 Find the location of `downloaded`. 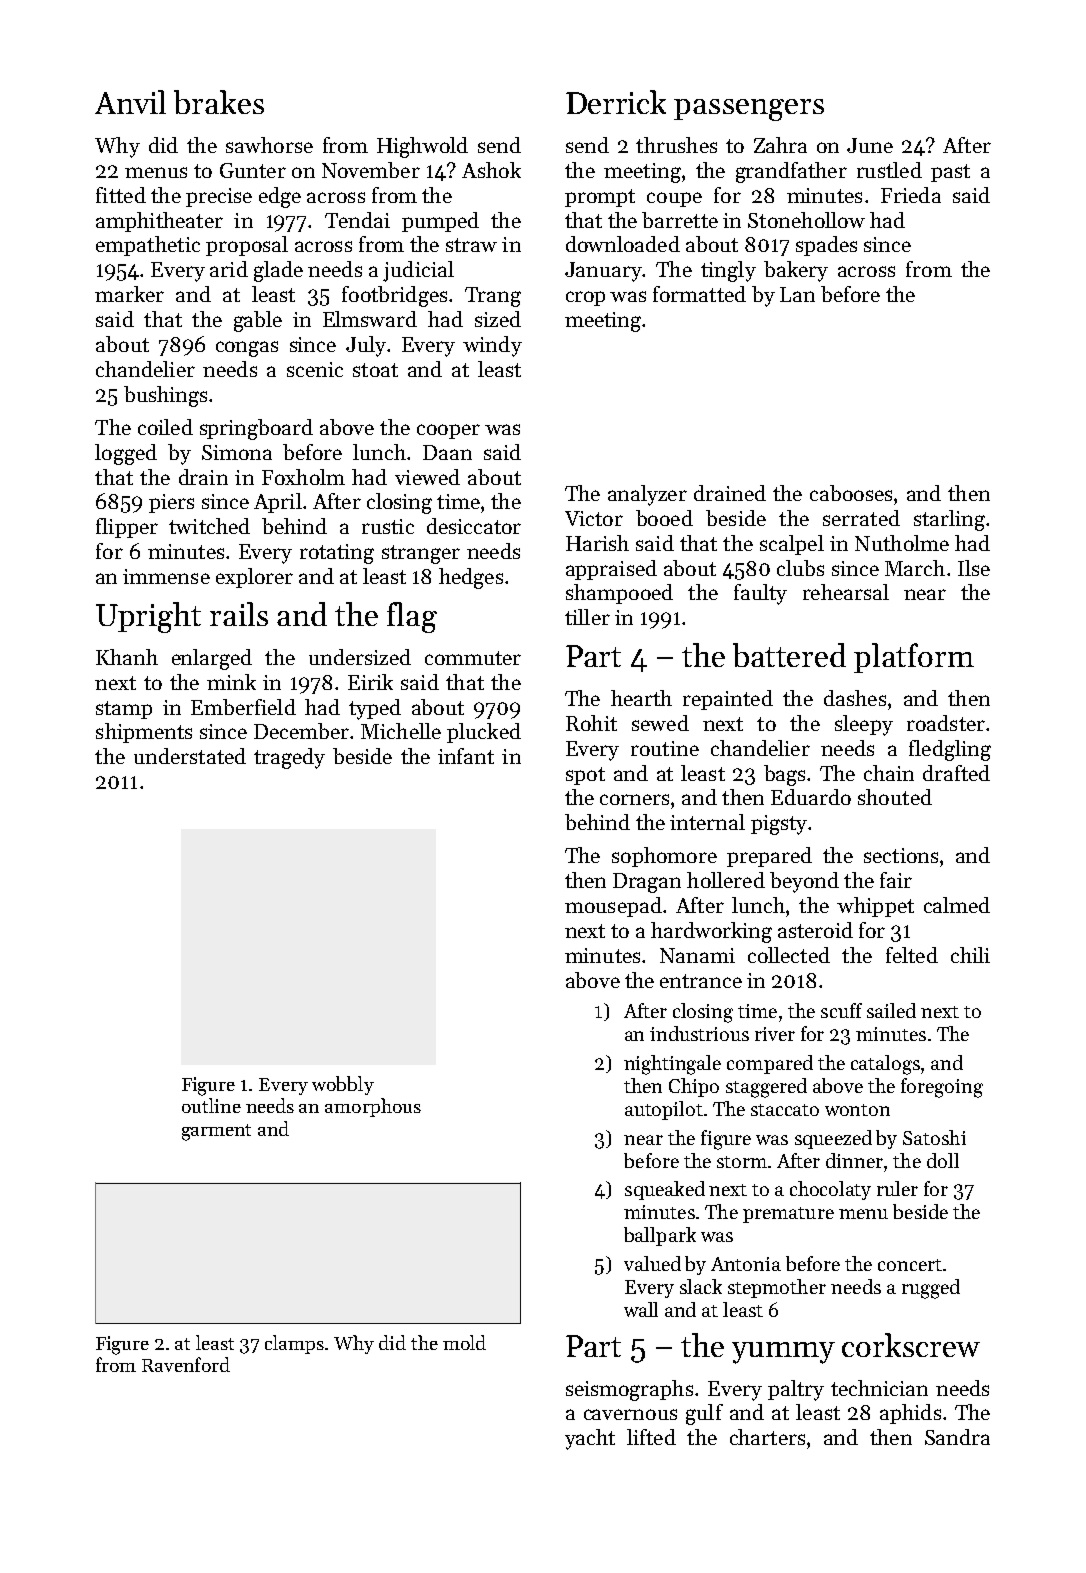

downloaded is located at coordinates (623, 244).
